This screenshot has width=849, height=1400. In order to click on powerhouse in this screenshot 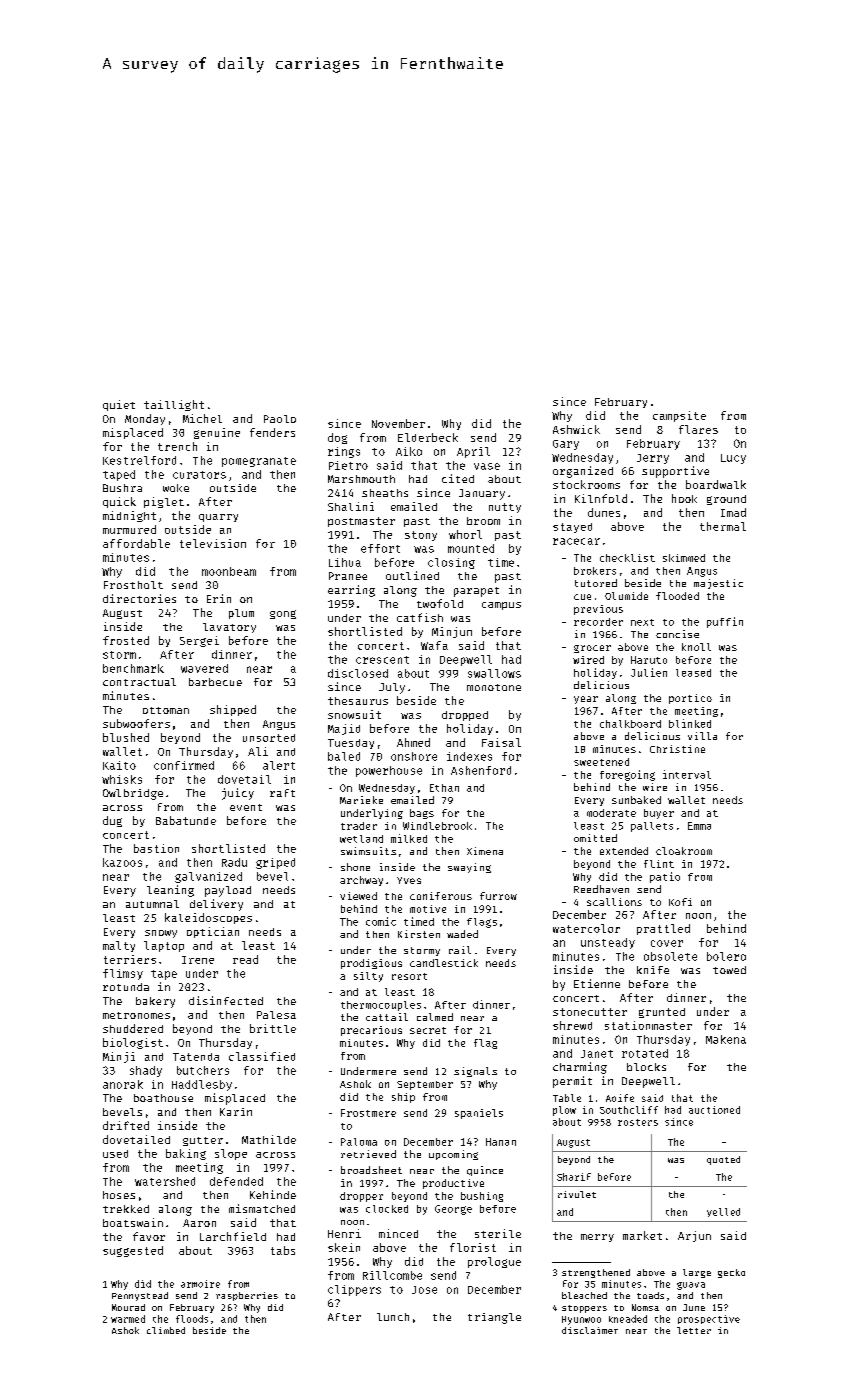, I will do `click(389, 771)`.
